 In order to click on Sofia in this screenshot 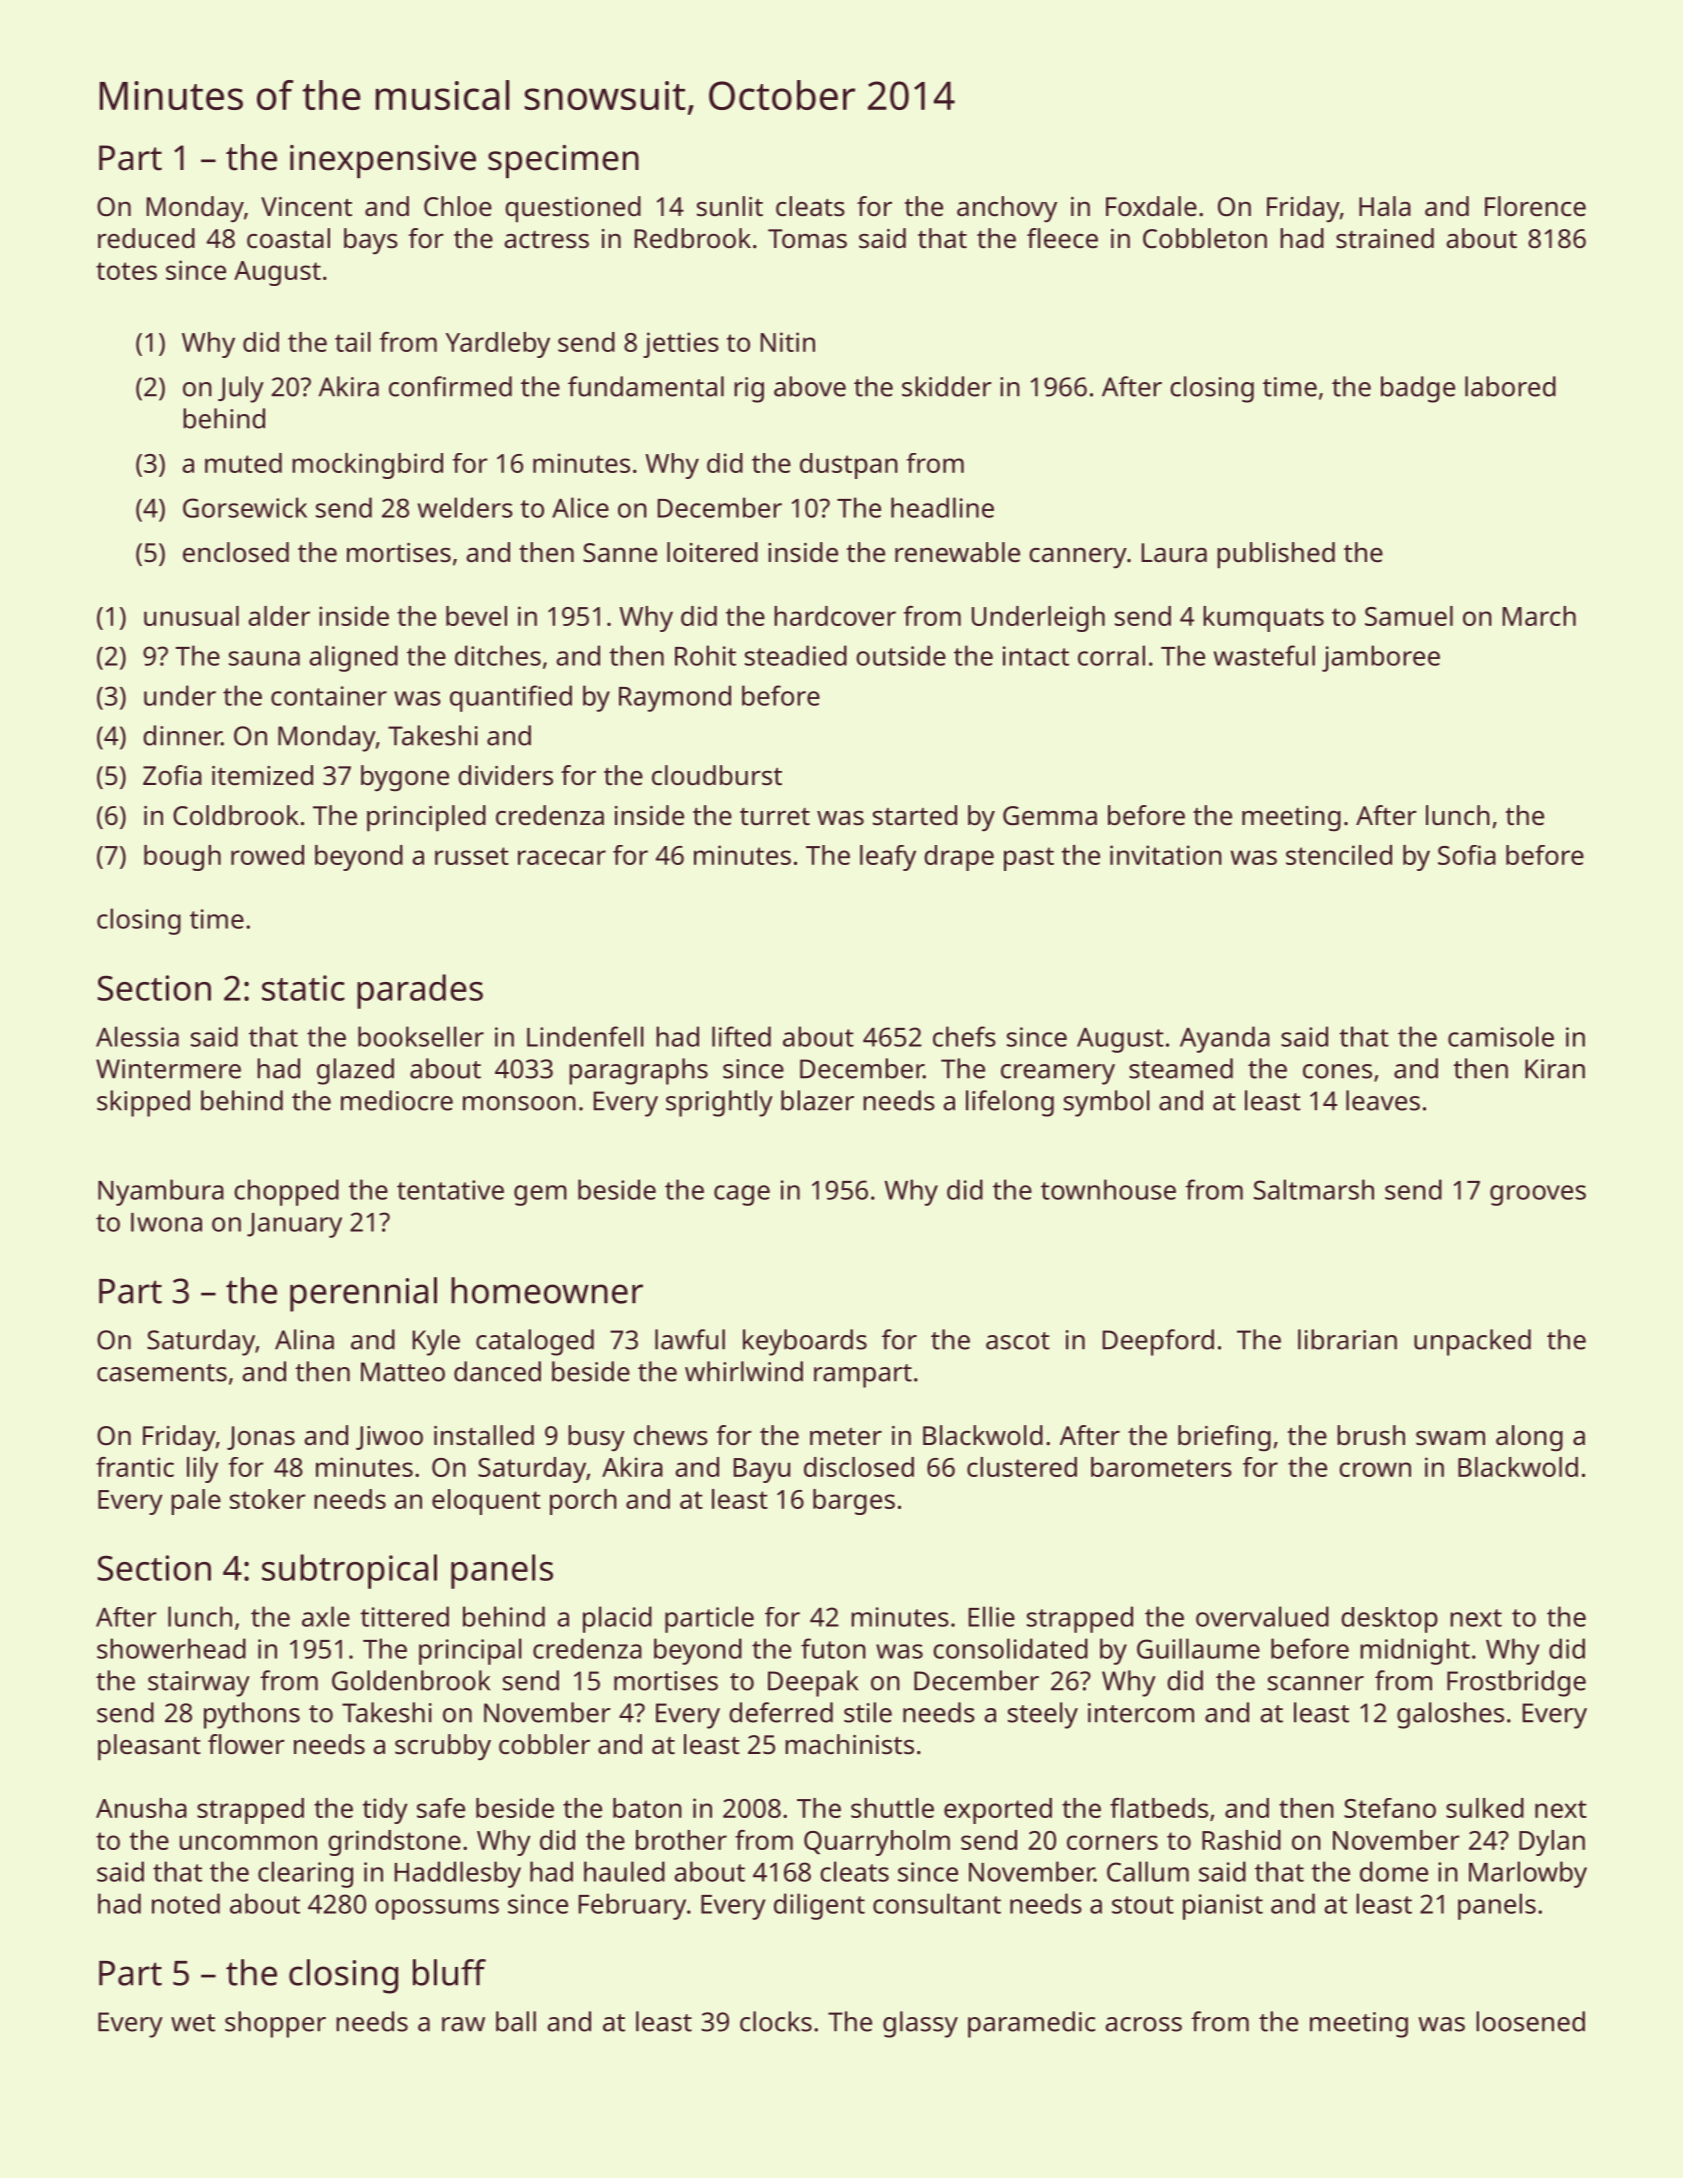, I will do `click(1467, 855)`.
